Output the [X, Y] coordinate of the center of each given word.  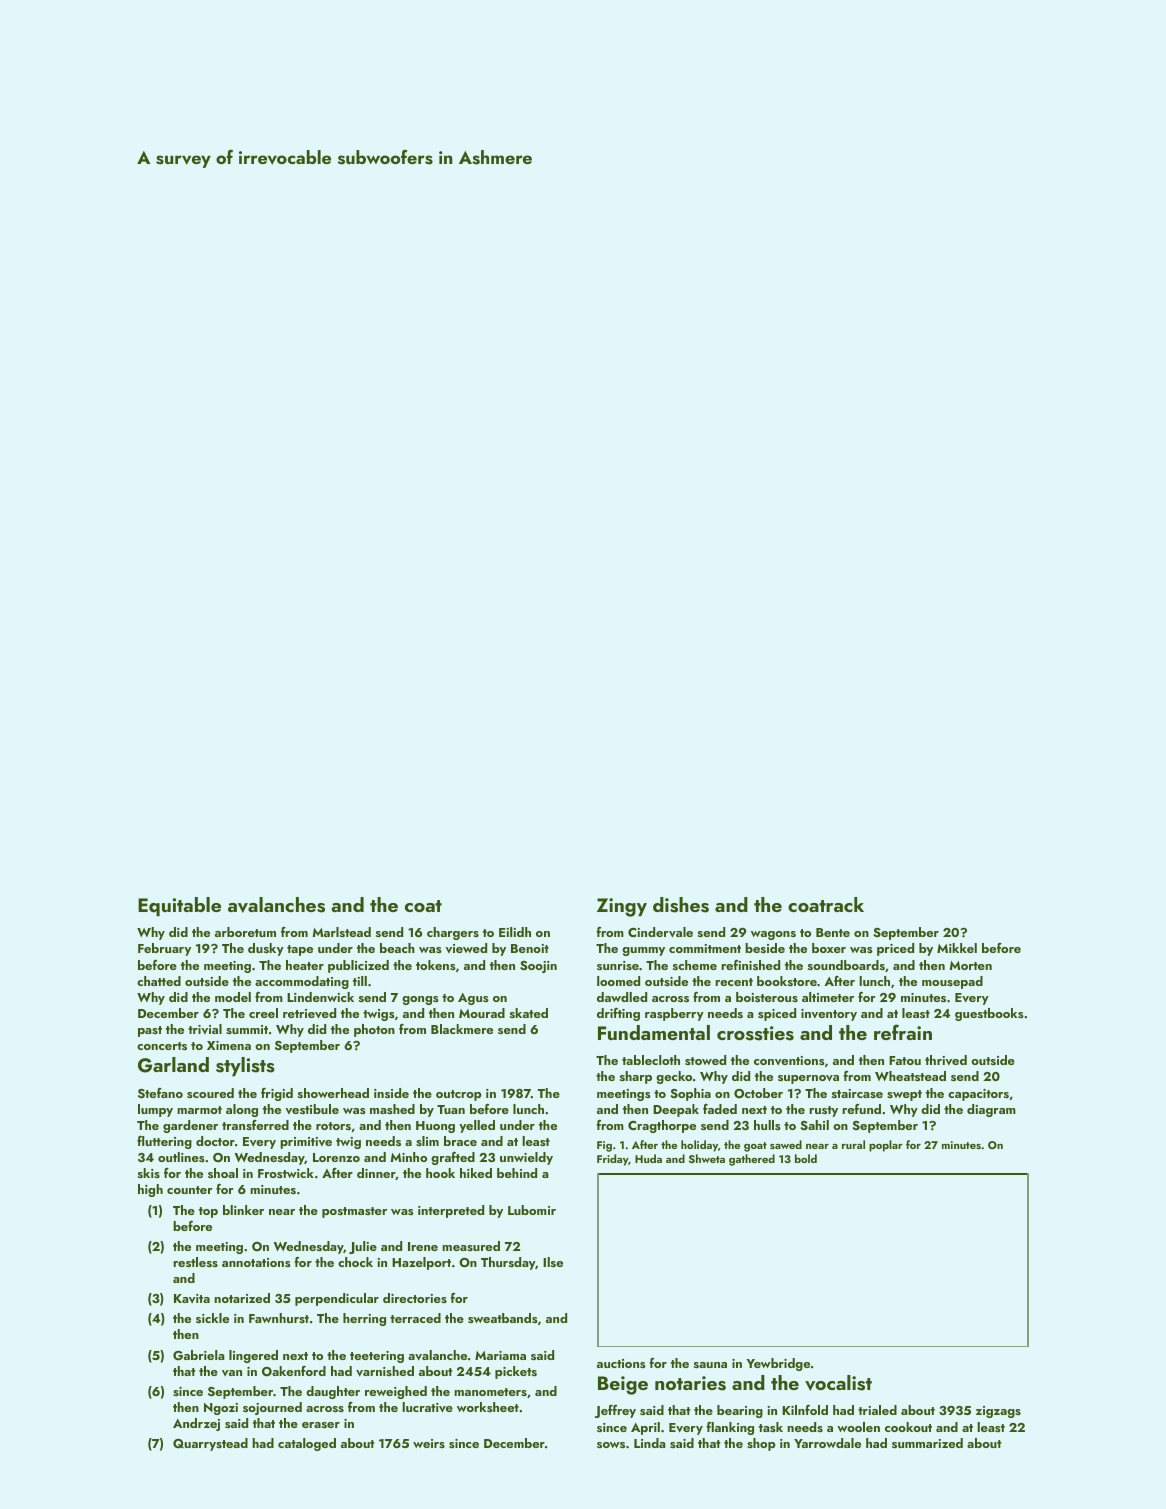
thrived [946, 1060]
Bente [833, 932]
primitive [306, 1143]
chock [355, 1262]
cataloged [307, 1444]
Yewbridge [778, 1364]
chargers [453, 933]
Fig [604, 1146]
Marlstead [342, 932]
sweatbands [503, 1318]
